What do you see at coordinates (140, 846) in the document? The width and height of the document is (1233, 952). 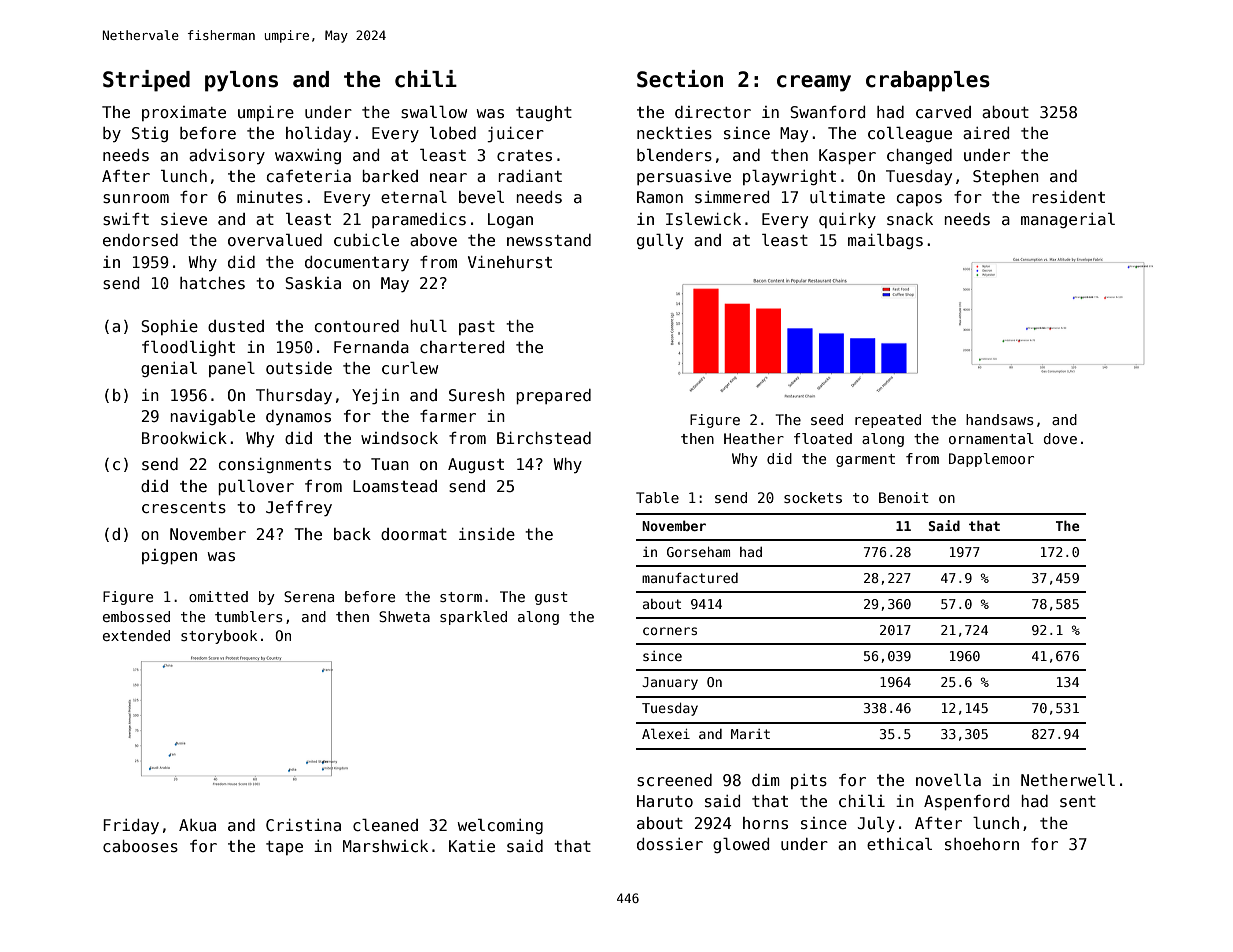 I see `cabooses` at bounding box center [140, 846].
